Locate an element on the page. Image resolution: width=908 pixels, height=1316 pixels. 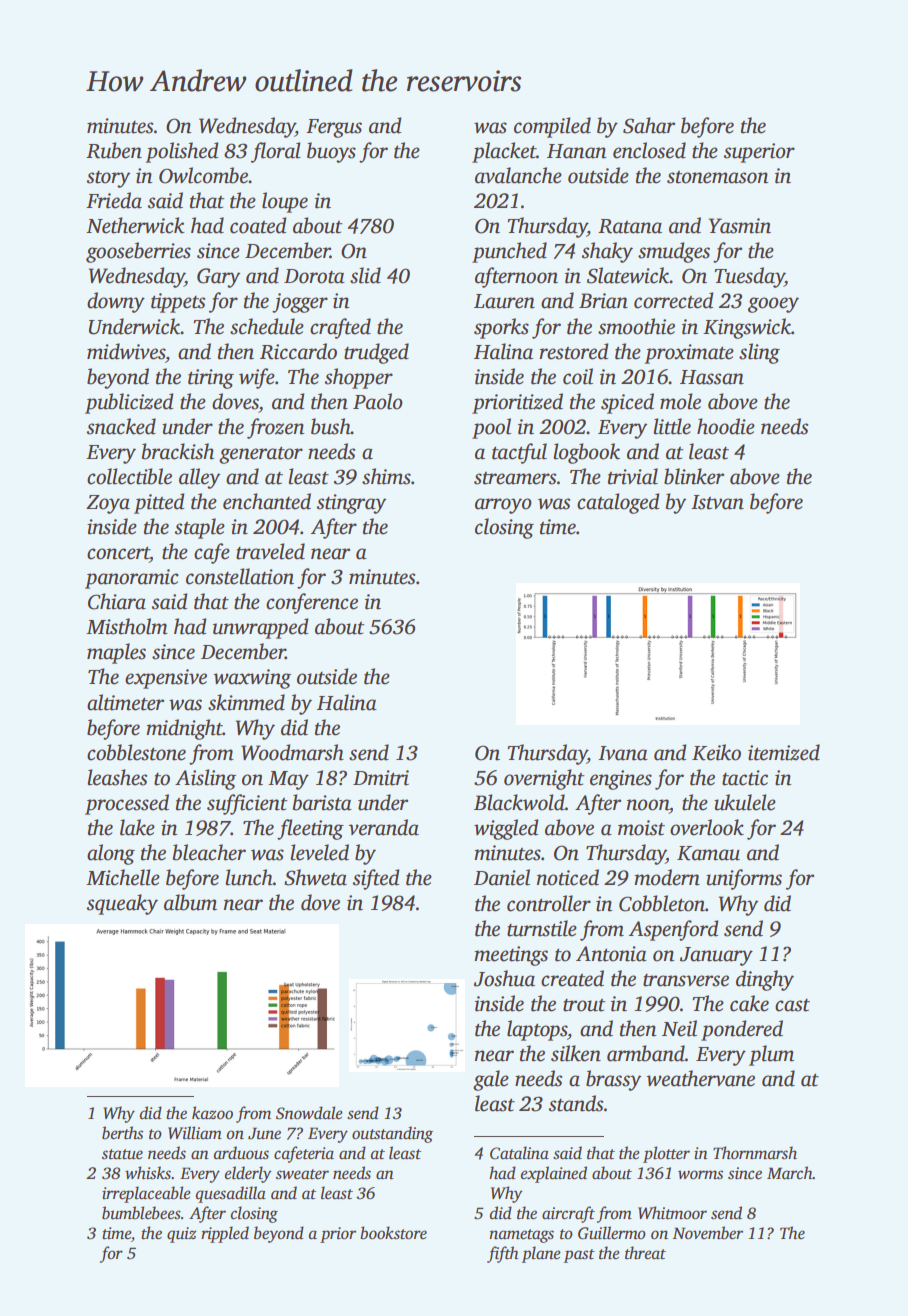
sifted is located at coordinates (376, 879).
